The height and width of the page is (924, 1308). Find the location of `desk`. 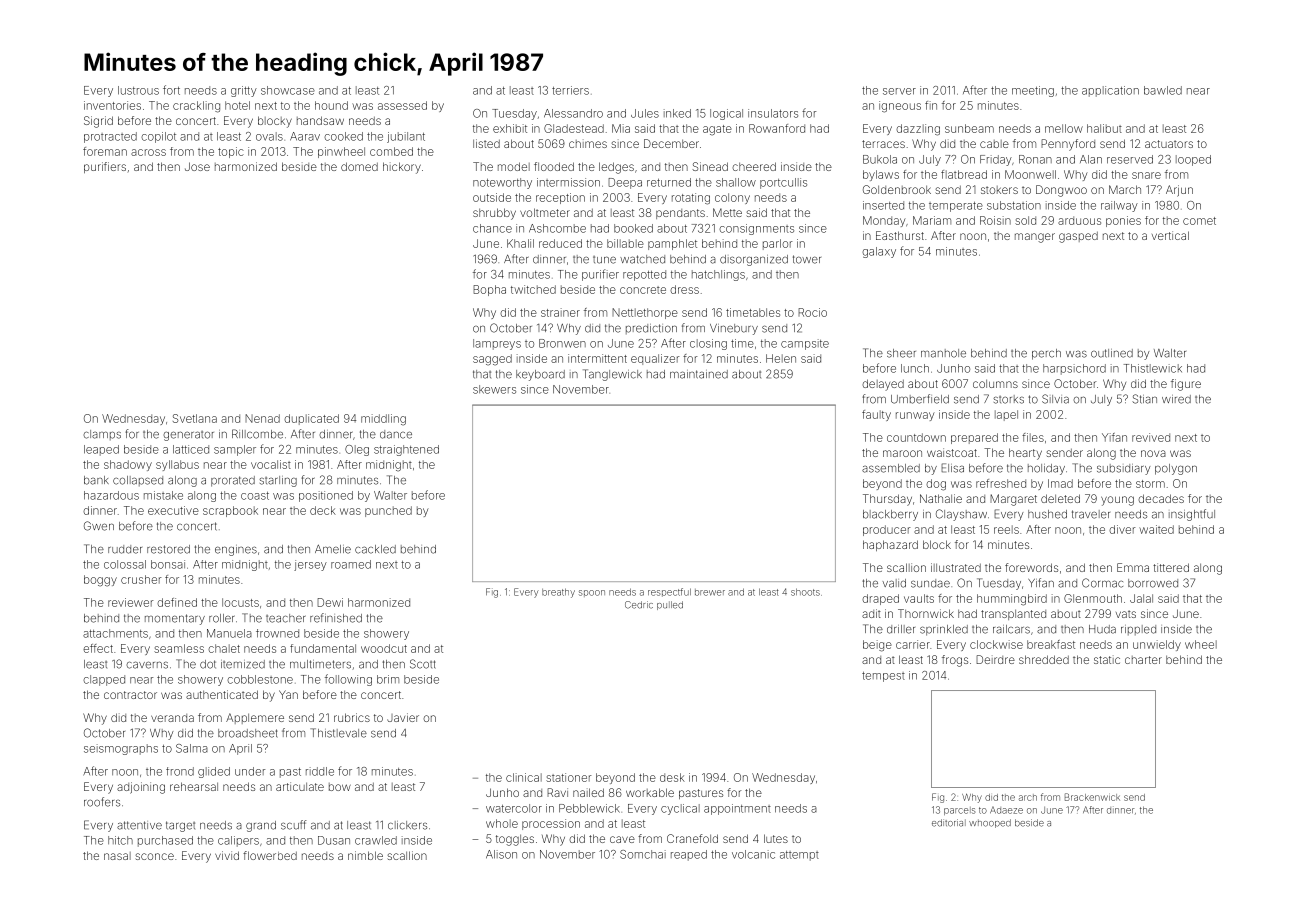

desk is located at coordinates (672, 777).
